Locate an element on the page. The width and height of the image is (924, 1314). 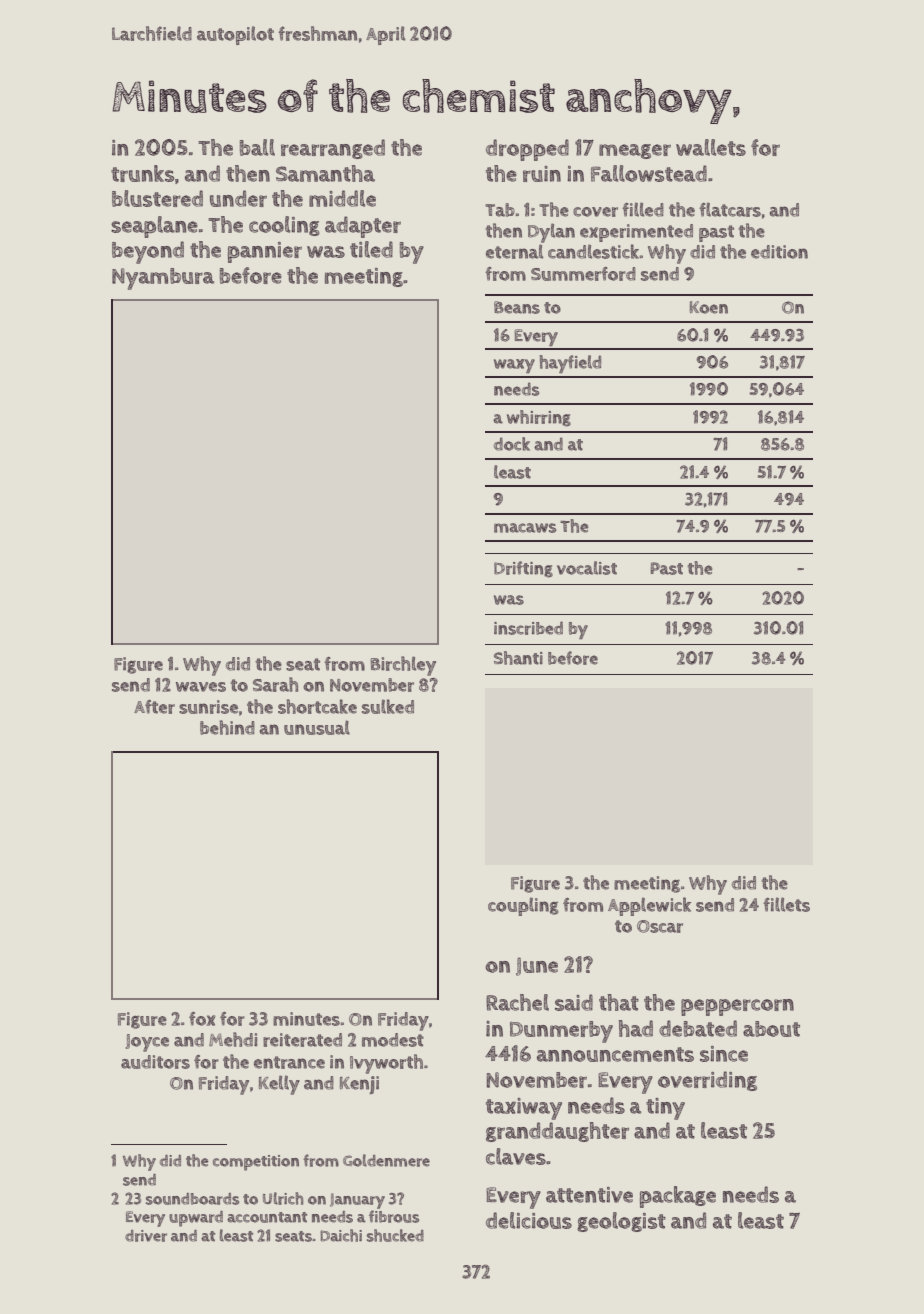
vocalist is located at coordinates (587, 568).
